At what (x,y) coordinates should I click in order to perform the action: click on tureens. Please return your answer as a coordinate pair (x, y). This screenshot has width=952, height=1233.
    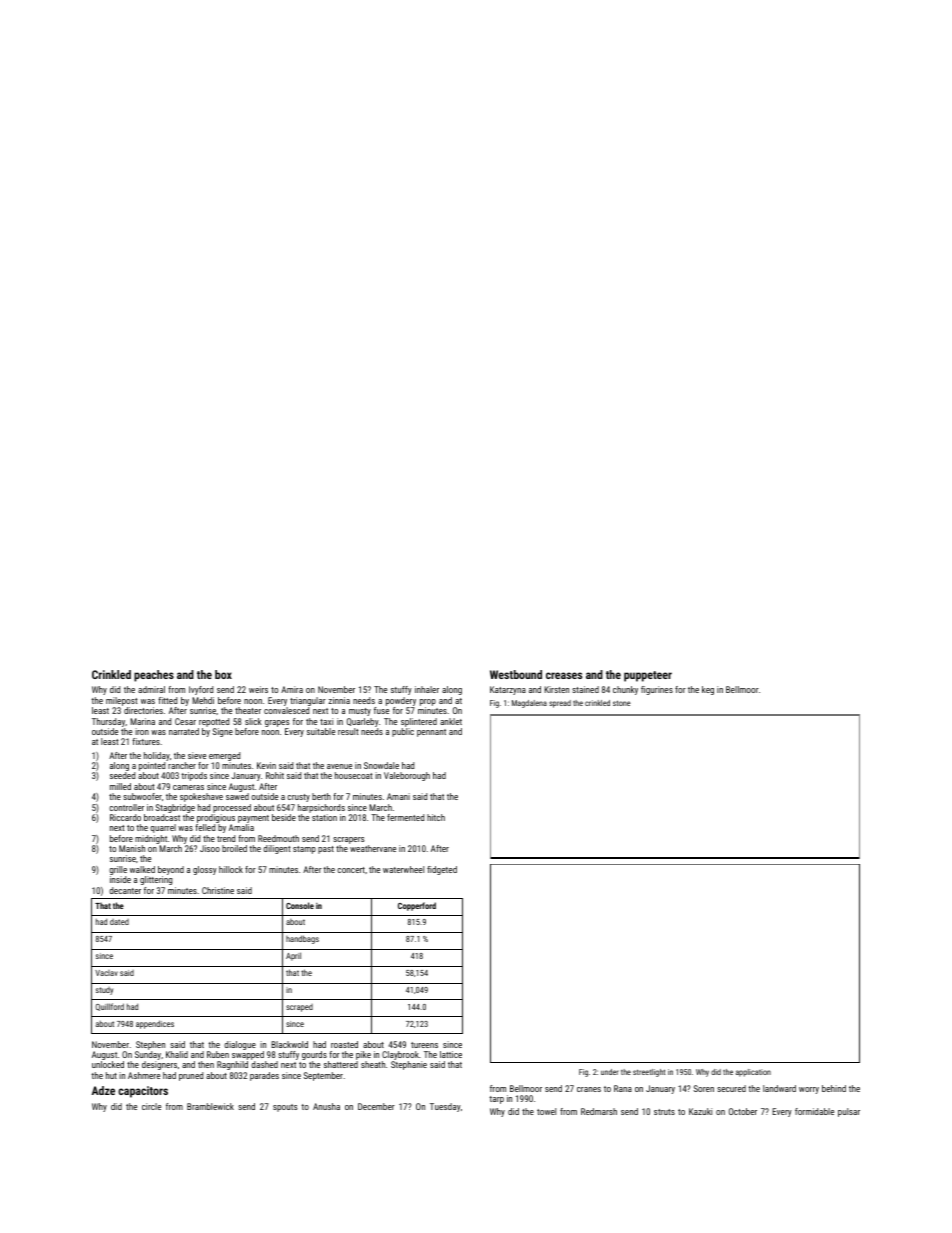
    Looking at the image, I should click on (424, 1045).
